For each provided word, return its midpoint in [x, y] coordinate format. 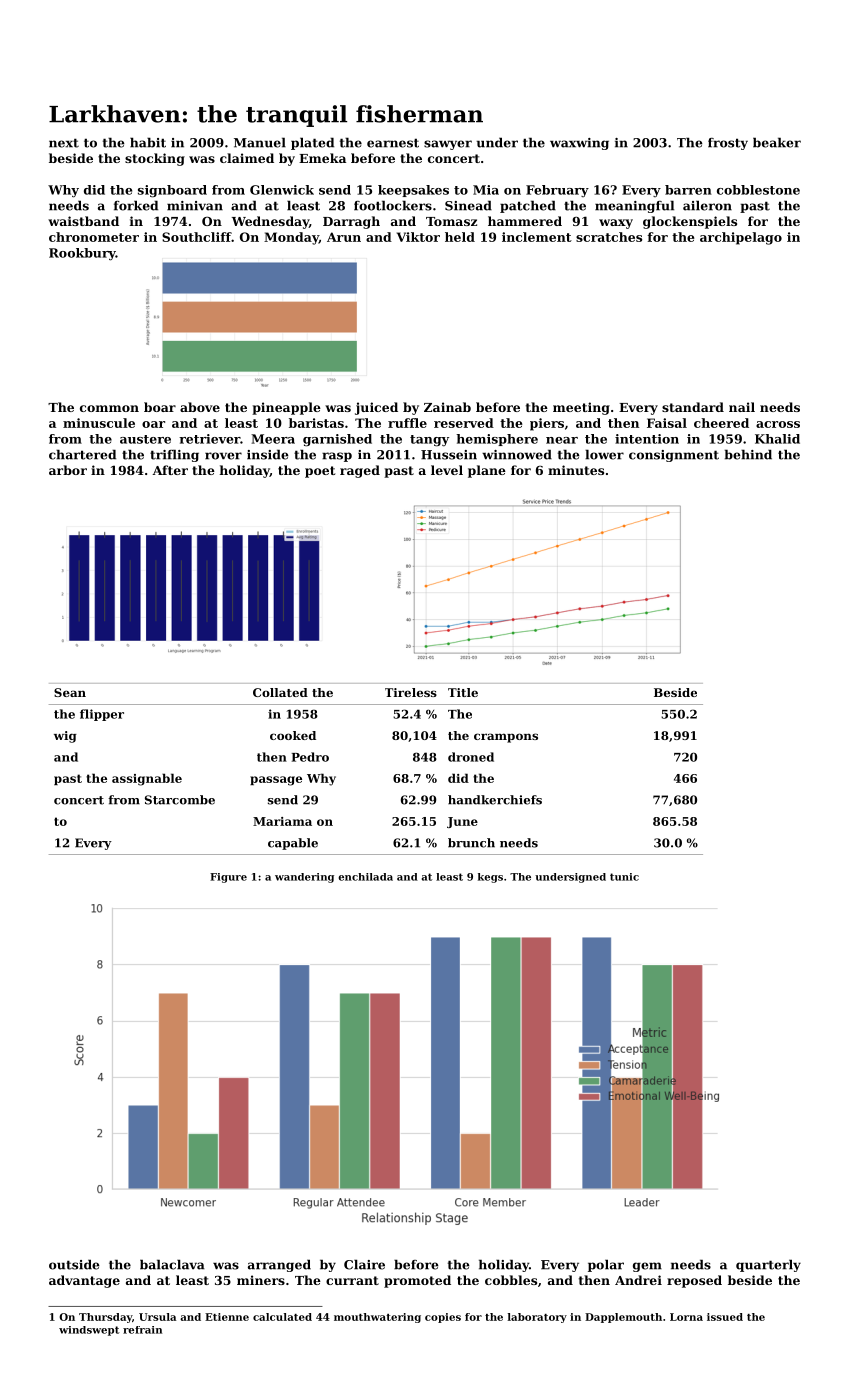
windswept [89, 1331]
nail [742, 407]
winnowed [517, 454]
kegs [490, 878]
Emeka [322, 158]
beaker [777, 142]
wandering [304, 878]
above [200, 407]
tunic [624, 877]
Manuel [260, 142]
